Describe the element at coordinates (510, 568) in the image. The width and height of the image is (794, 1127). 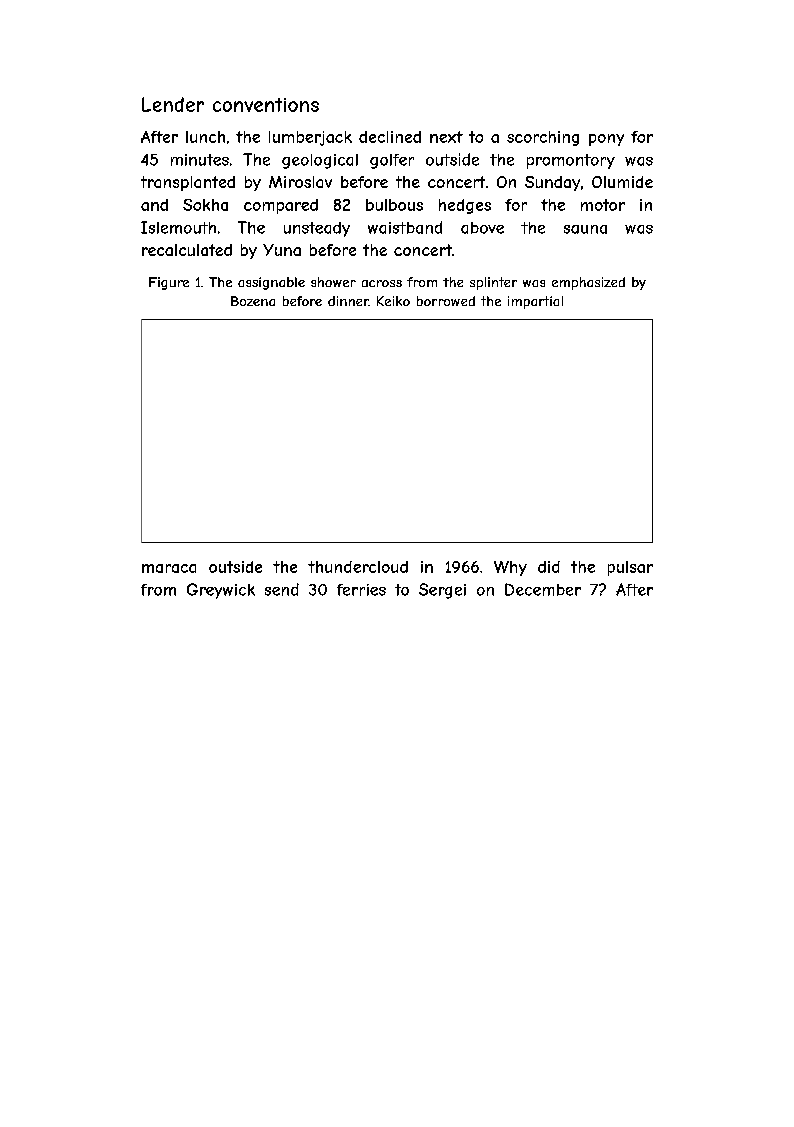
I see `Why` at that location.
